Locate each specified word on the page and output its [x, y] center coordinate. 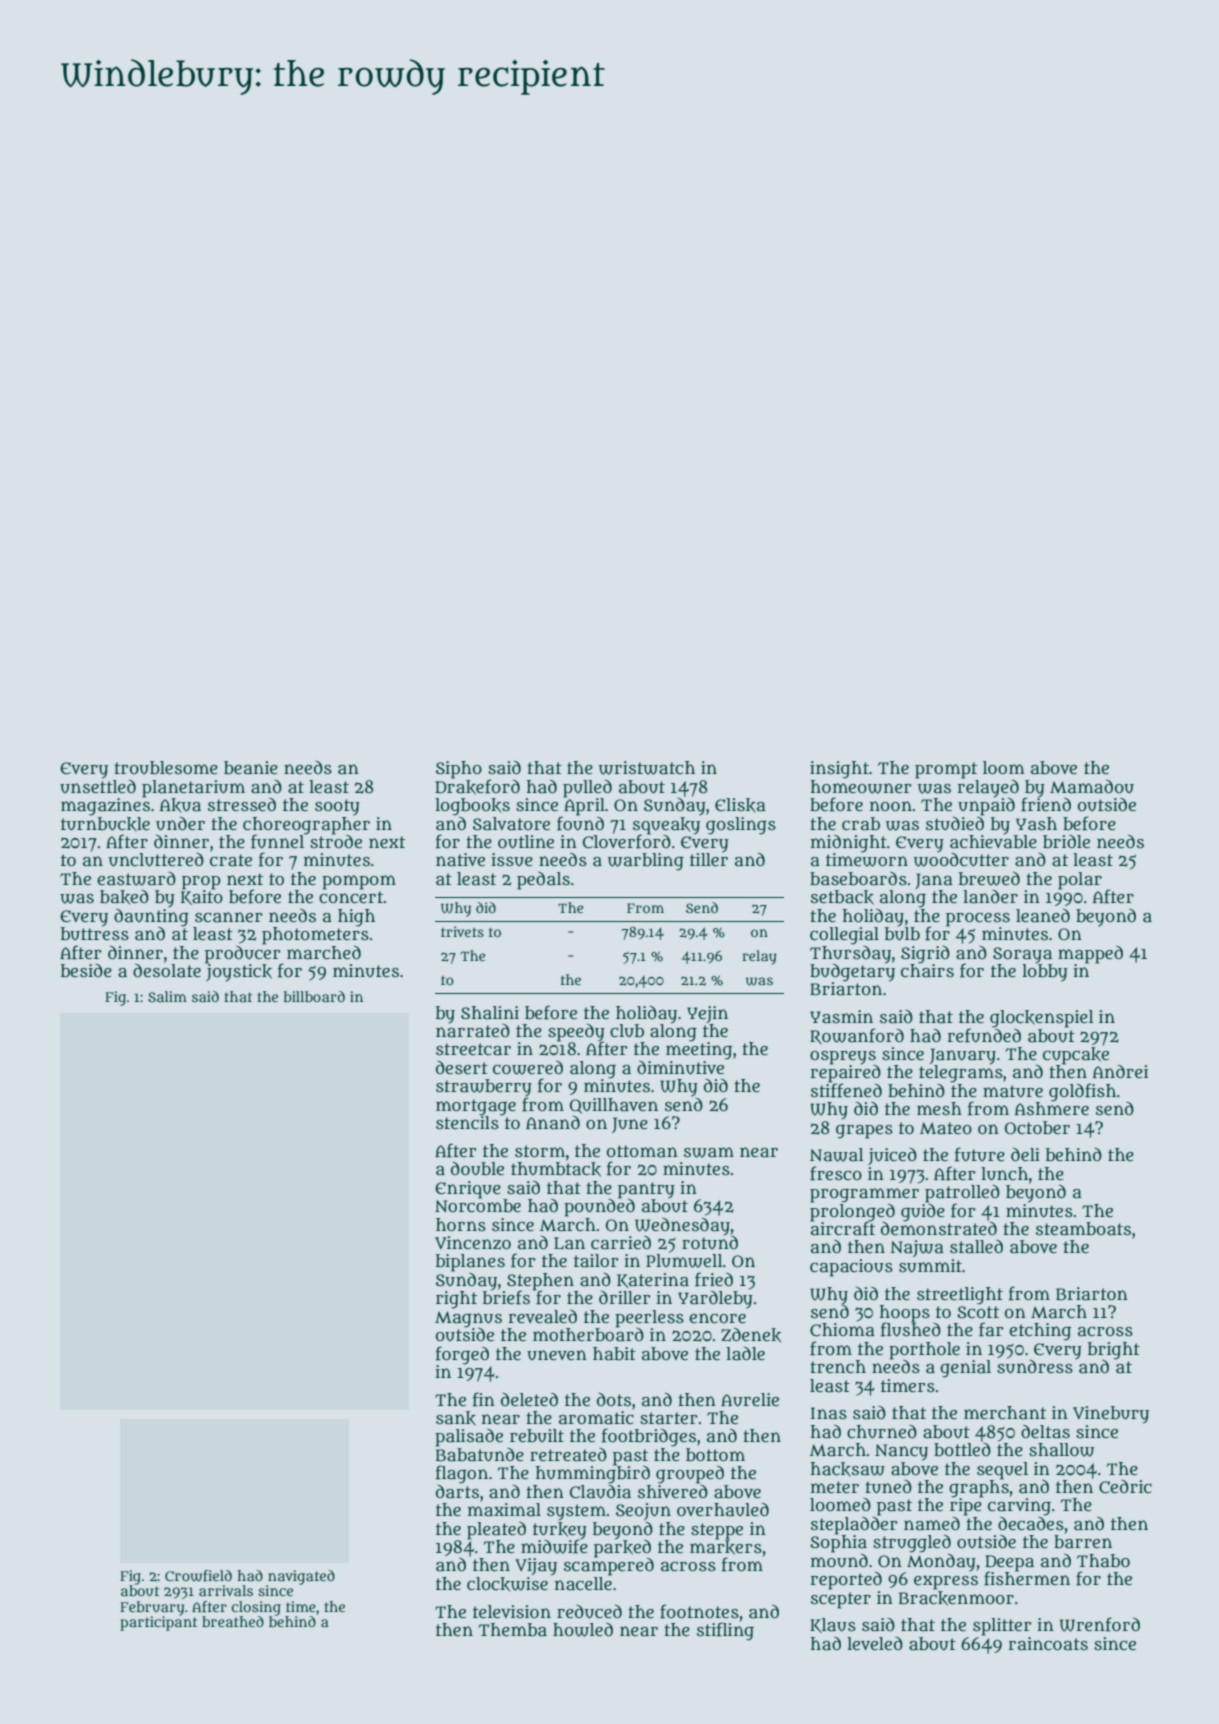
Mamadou [1092, 787]
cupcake [1076, 1056]
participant [158, 1623]
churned [882, 1432]
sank [456, 1418]
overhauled [723, 1510]
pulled [587, 788]
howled [583, 1630]
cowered [528, 1068]
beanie [251, 768]
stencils [467, 1122]
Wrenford [1100, 1624]
